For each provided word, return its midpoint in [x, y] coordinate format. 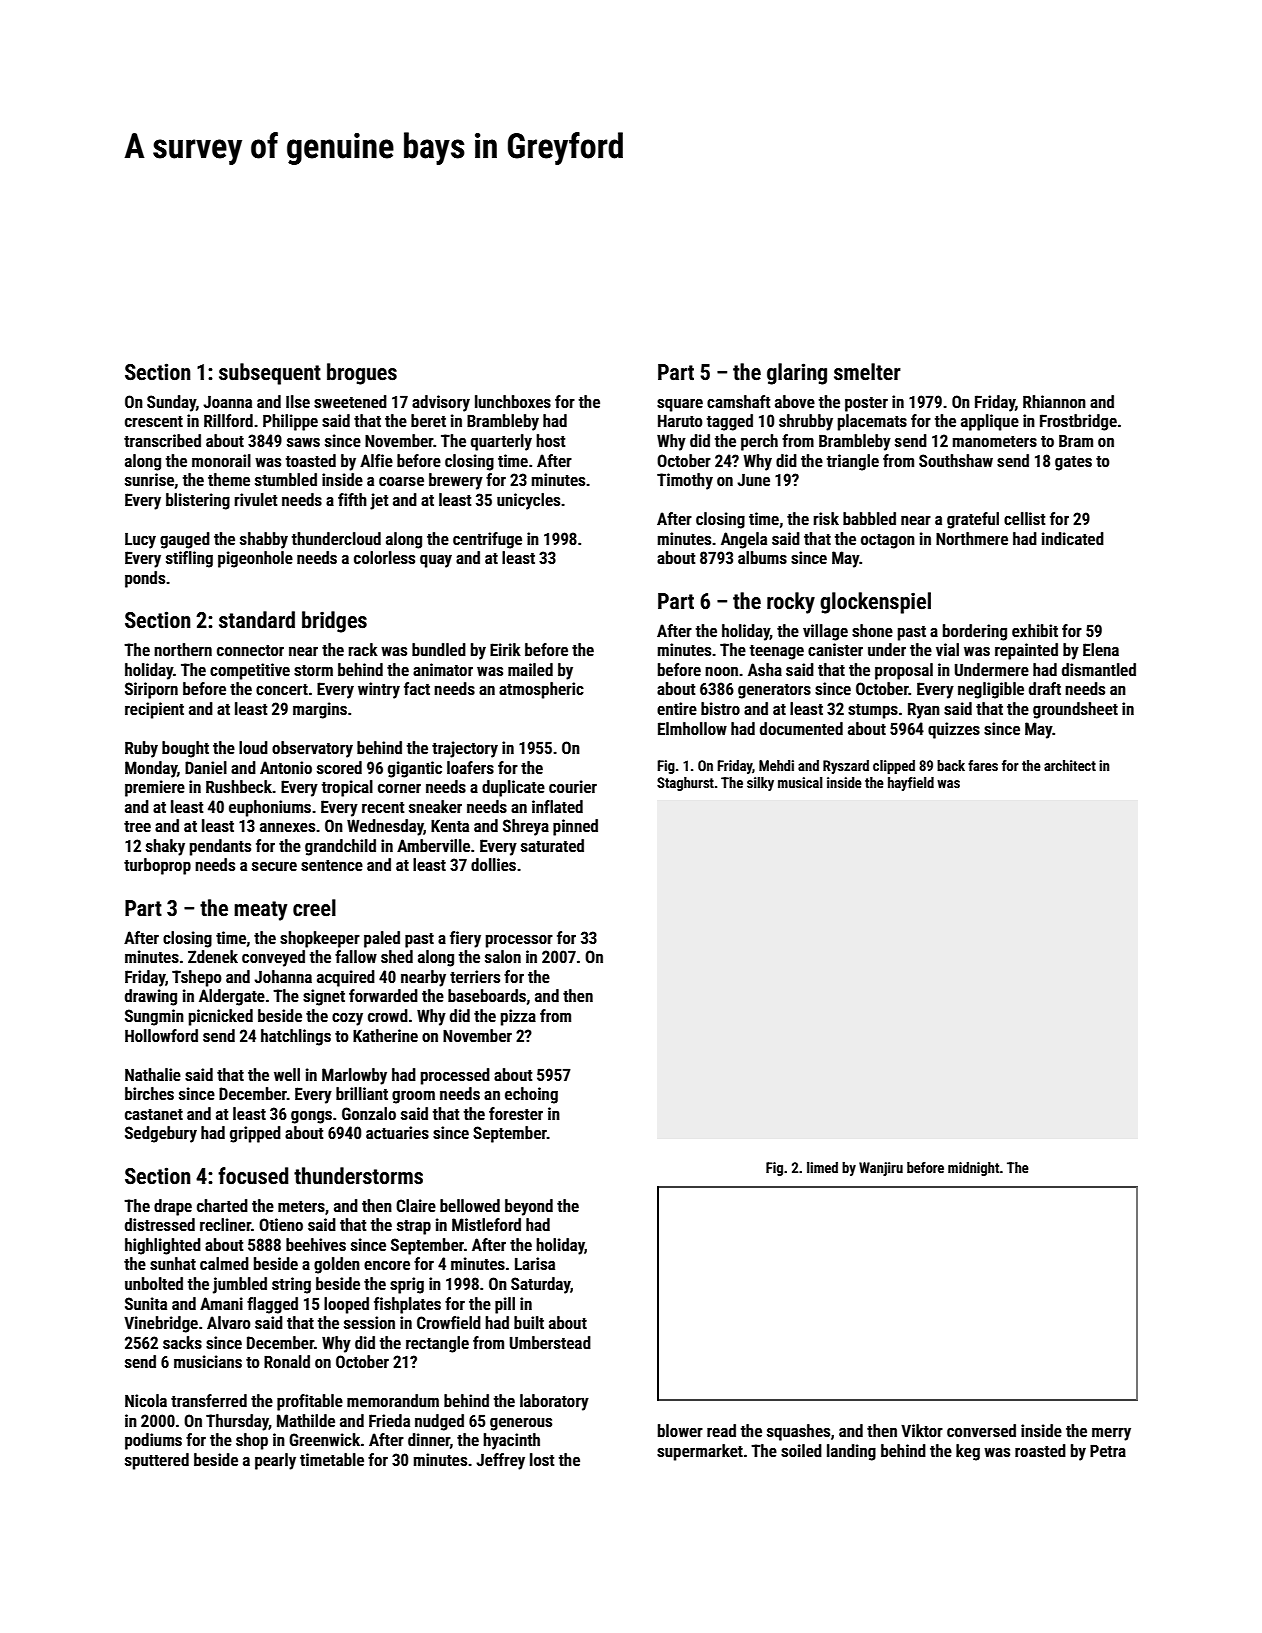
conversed [981, 1430]
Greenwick [324, 1439]
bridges [334, 622]
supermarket [700, 1452]
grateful [973, 520]
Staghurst [685, 784]
